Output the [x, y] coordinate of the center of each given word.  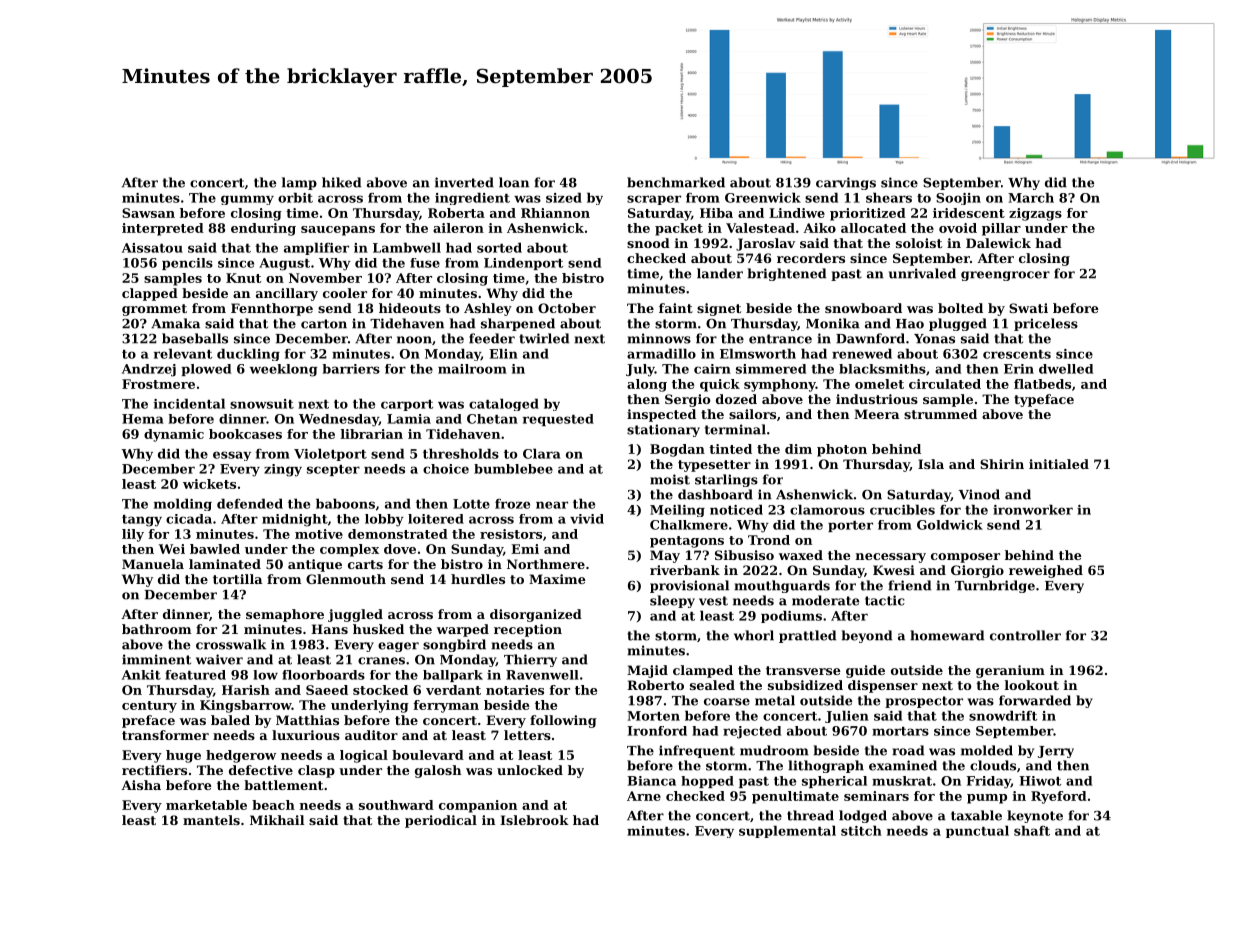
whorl [754, 635]
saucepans [338, 231]
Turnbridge [995, 586]
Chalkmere [689, 525]
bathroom [156, 629]
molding [183, 504]
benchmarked [676, 182]
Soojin [958, 199]
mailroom [472, 369]
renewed [862, 353]
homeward [947, 635]
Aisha [141, 785]
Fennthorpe [272, 309]
